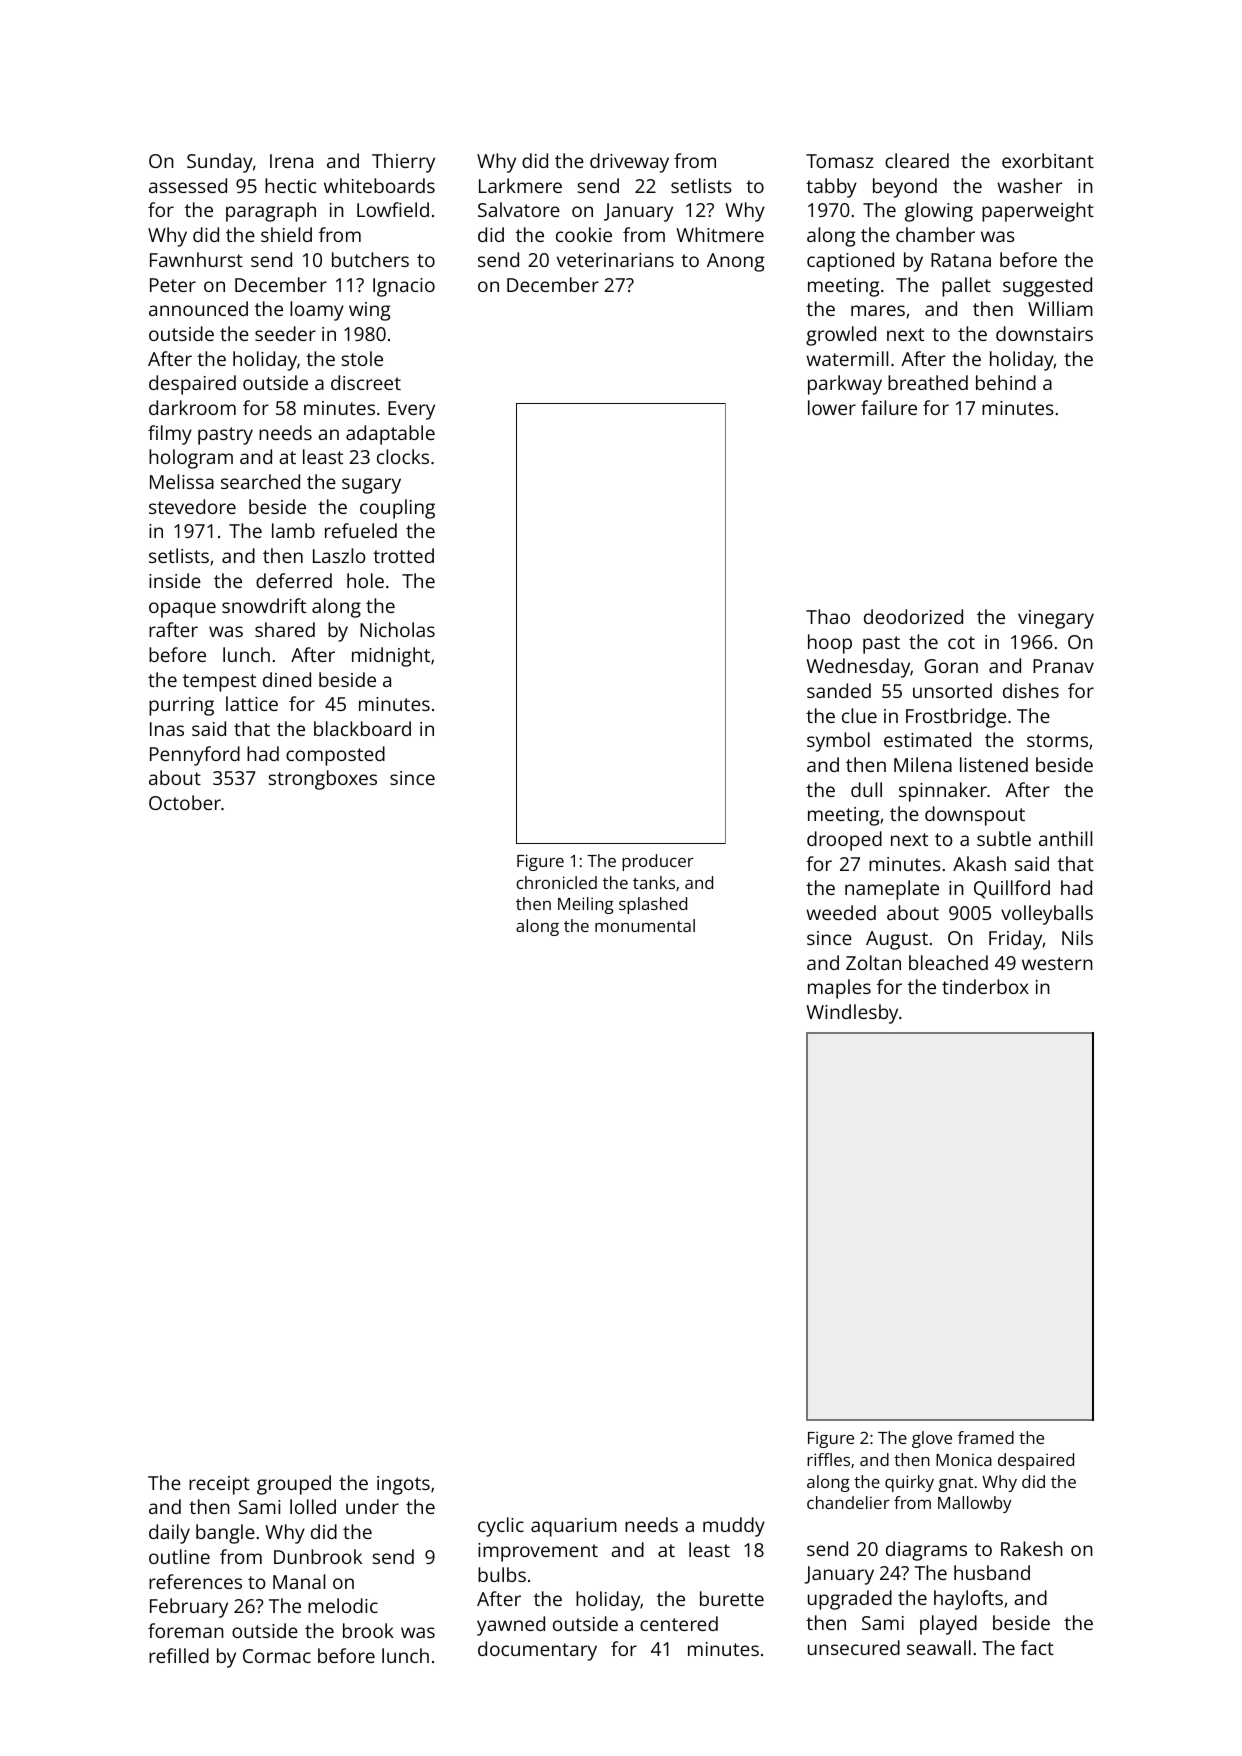  Describe the element at coordinates (952, 690) in the screenshot. I see `unsorted` at that location.
